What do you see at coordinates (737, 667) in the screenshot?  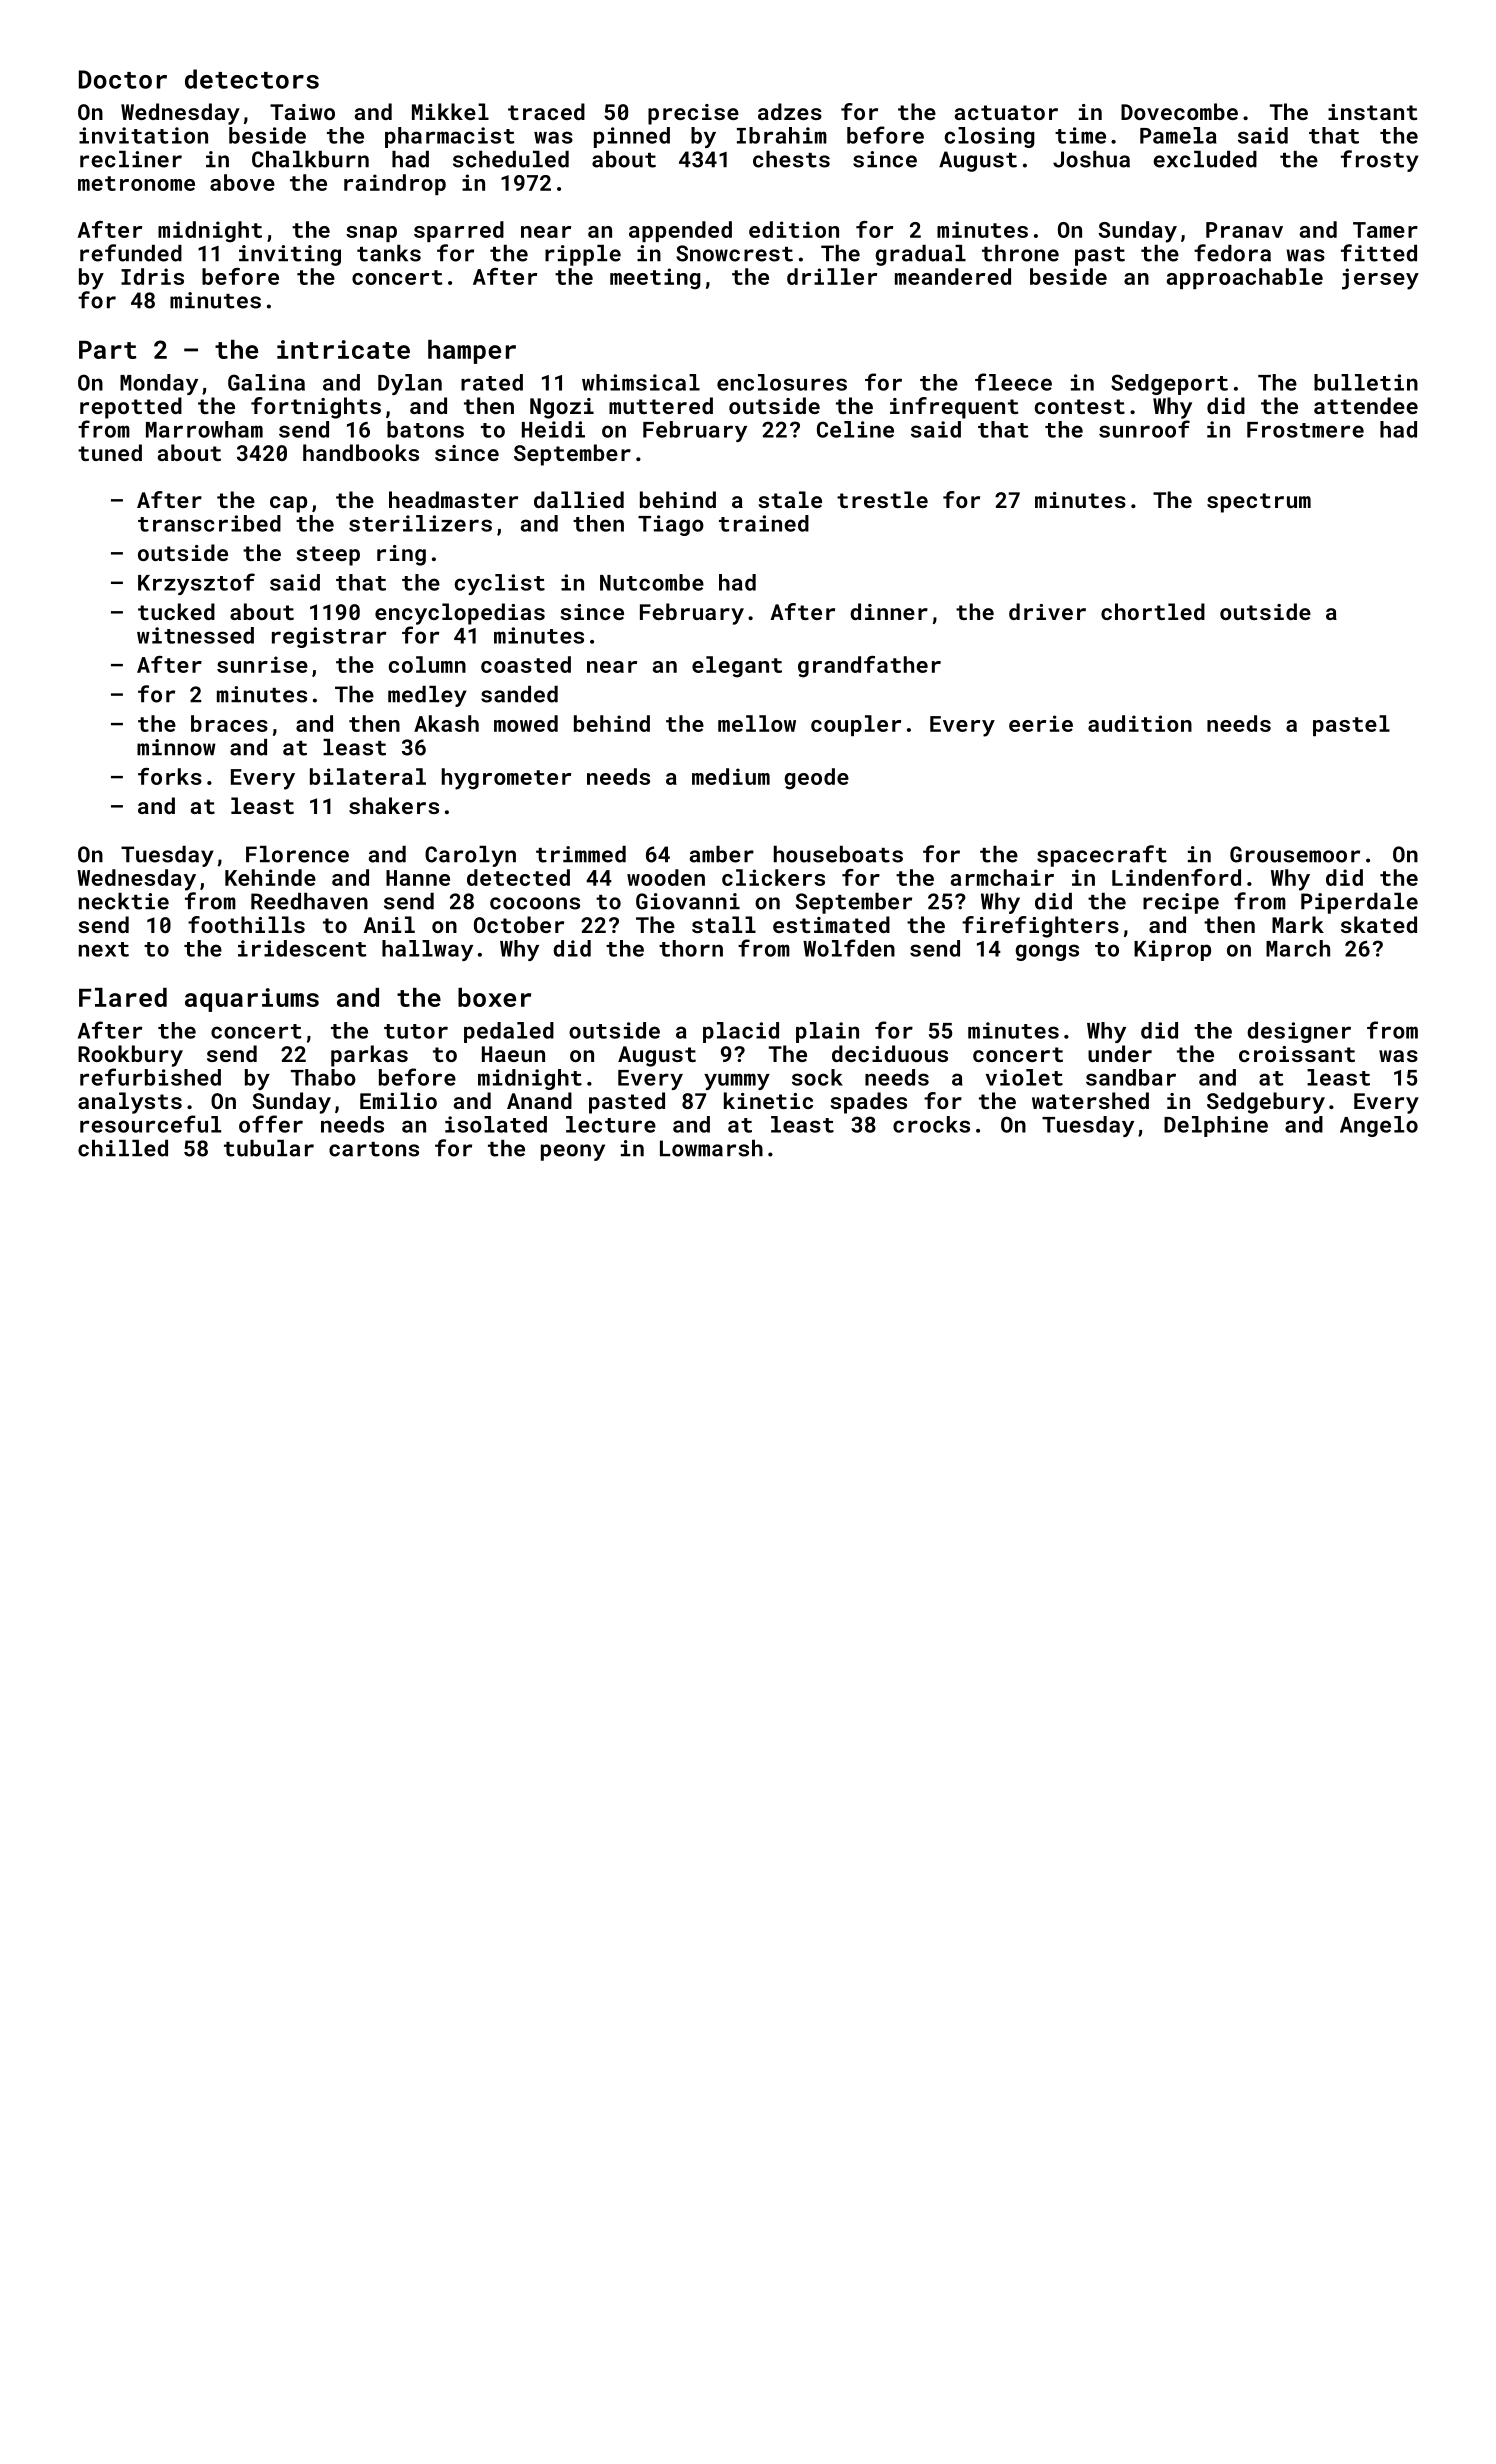 I see `elegant` at bounding box center [737, 667].
